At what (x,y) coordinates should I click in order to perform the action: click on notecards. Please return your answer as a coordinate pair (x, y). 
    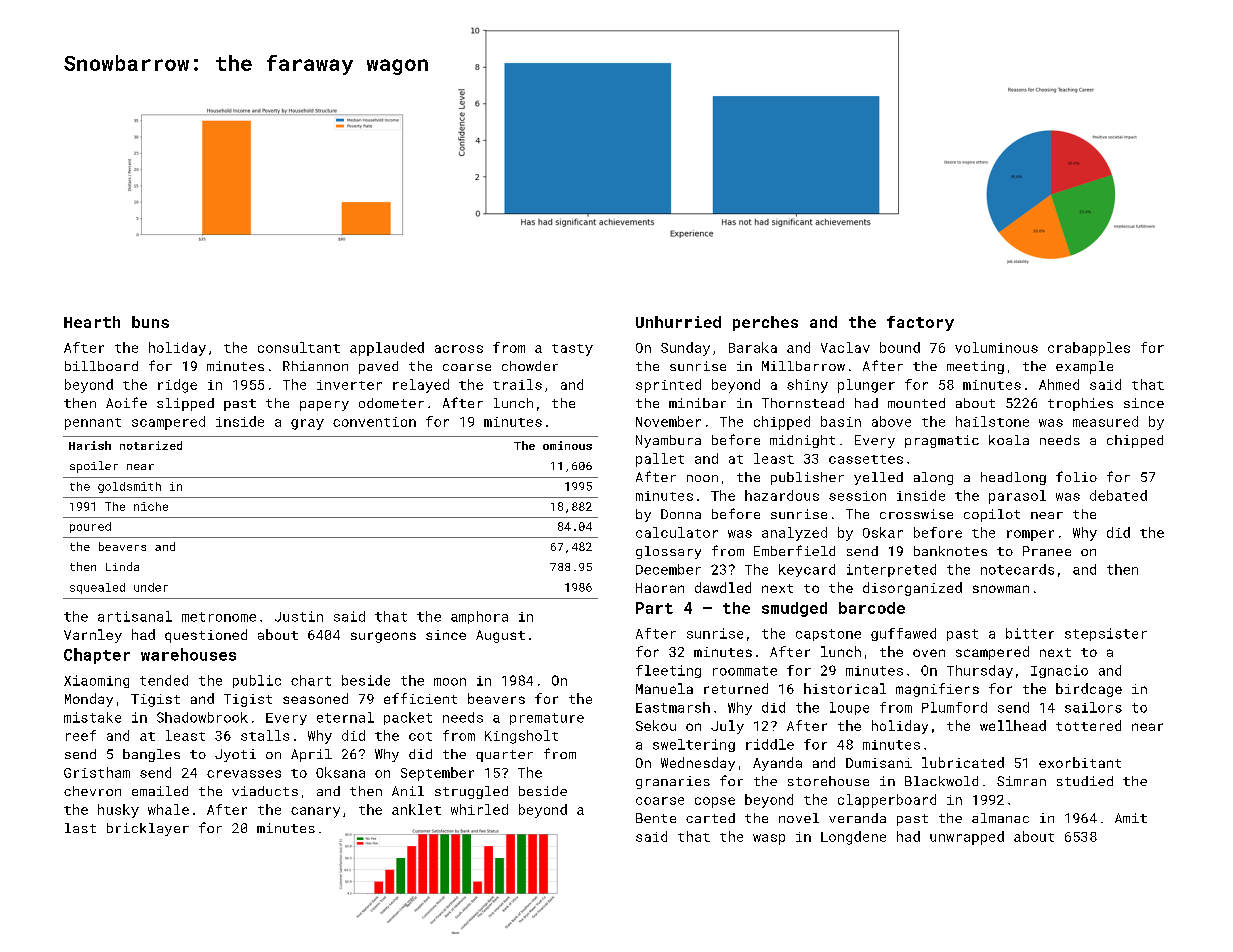
    Looking at the image, I should click on (1017, 569).
